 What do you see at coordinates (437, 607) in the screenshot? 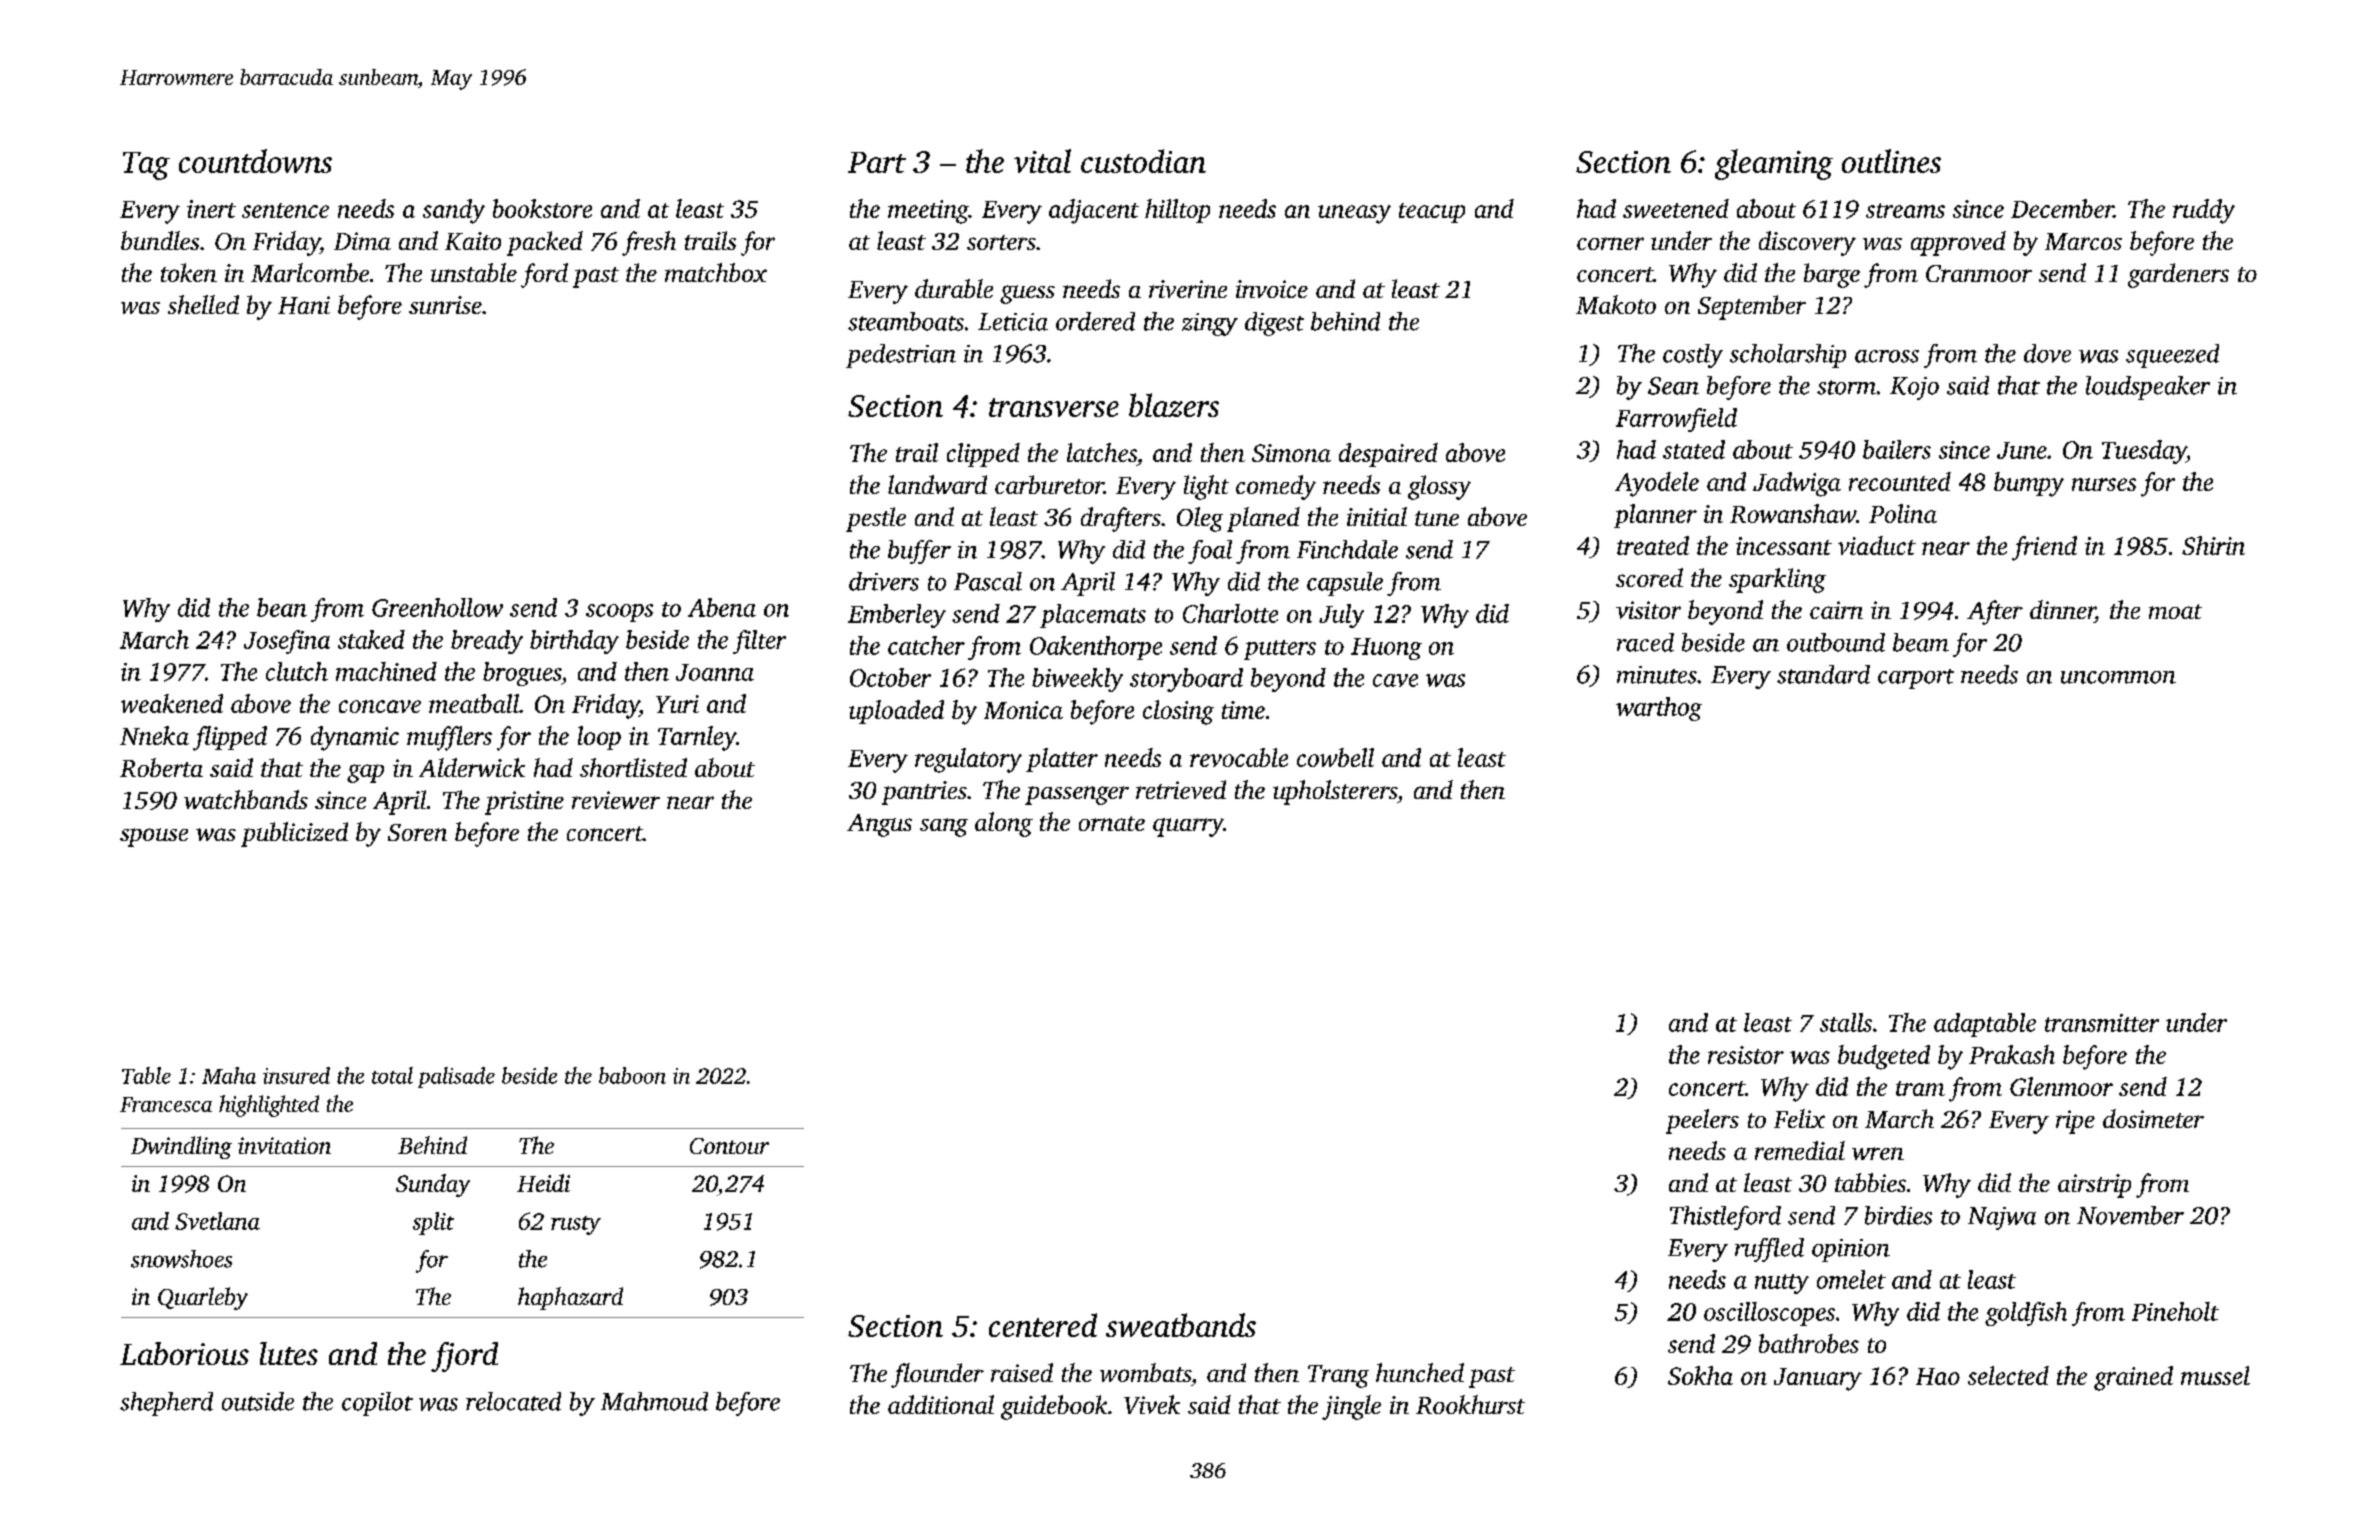
I see `Greenhollow` at bounding box center [437, 607].
